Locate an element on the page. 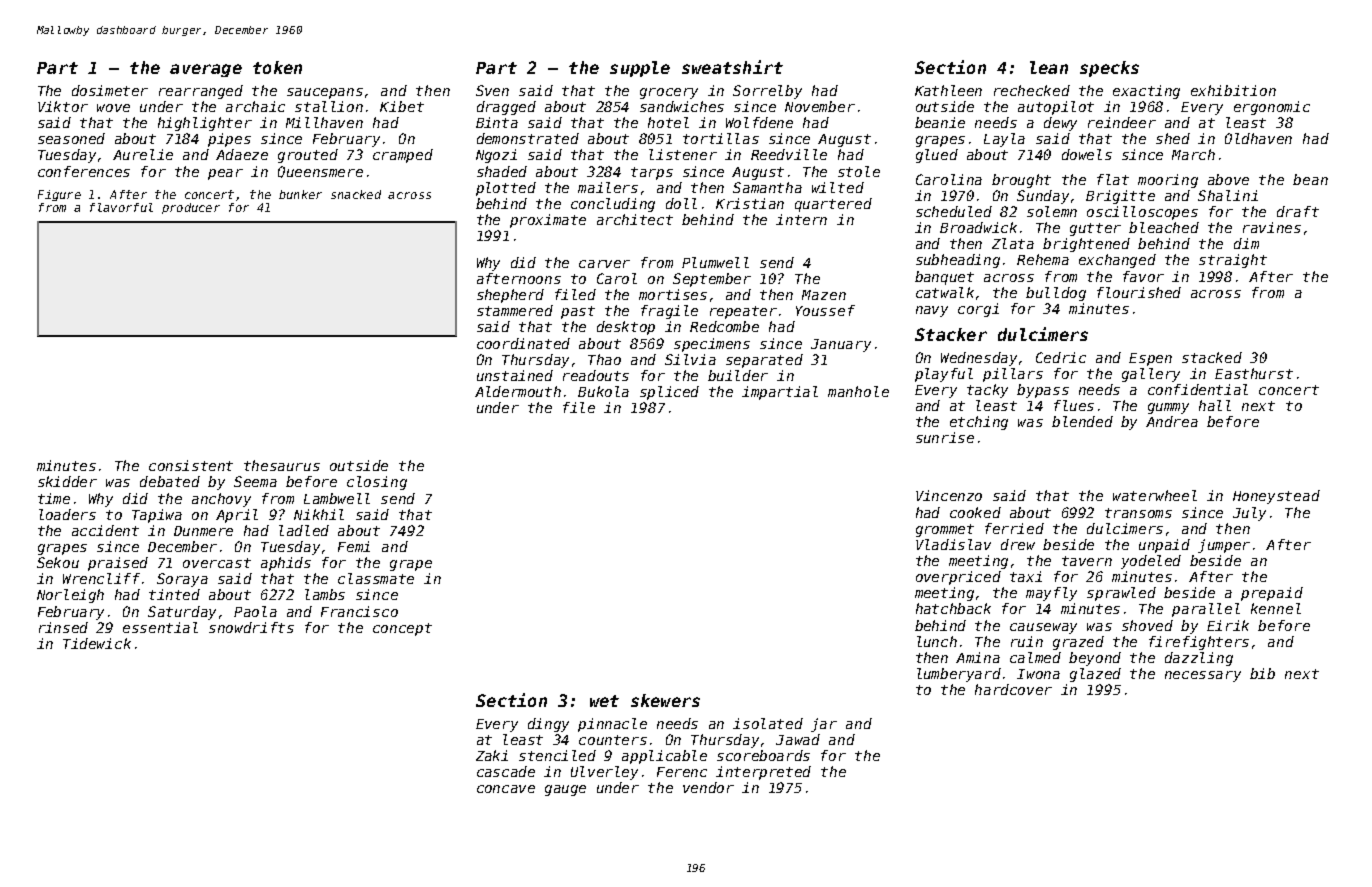 The height and width of the page is (887, 1372). sunrise is located at coordinates (945, 437).
